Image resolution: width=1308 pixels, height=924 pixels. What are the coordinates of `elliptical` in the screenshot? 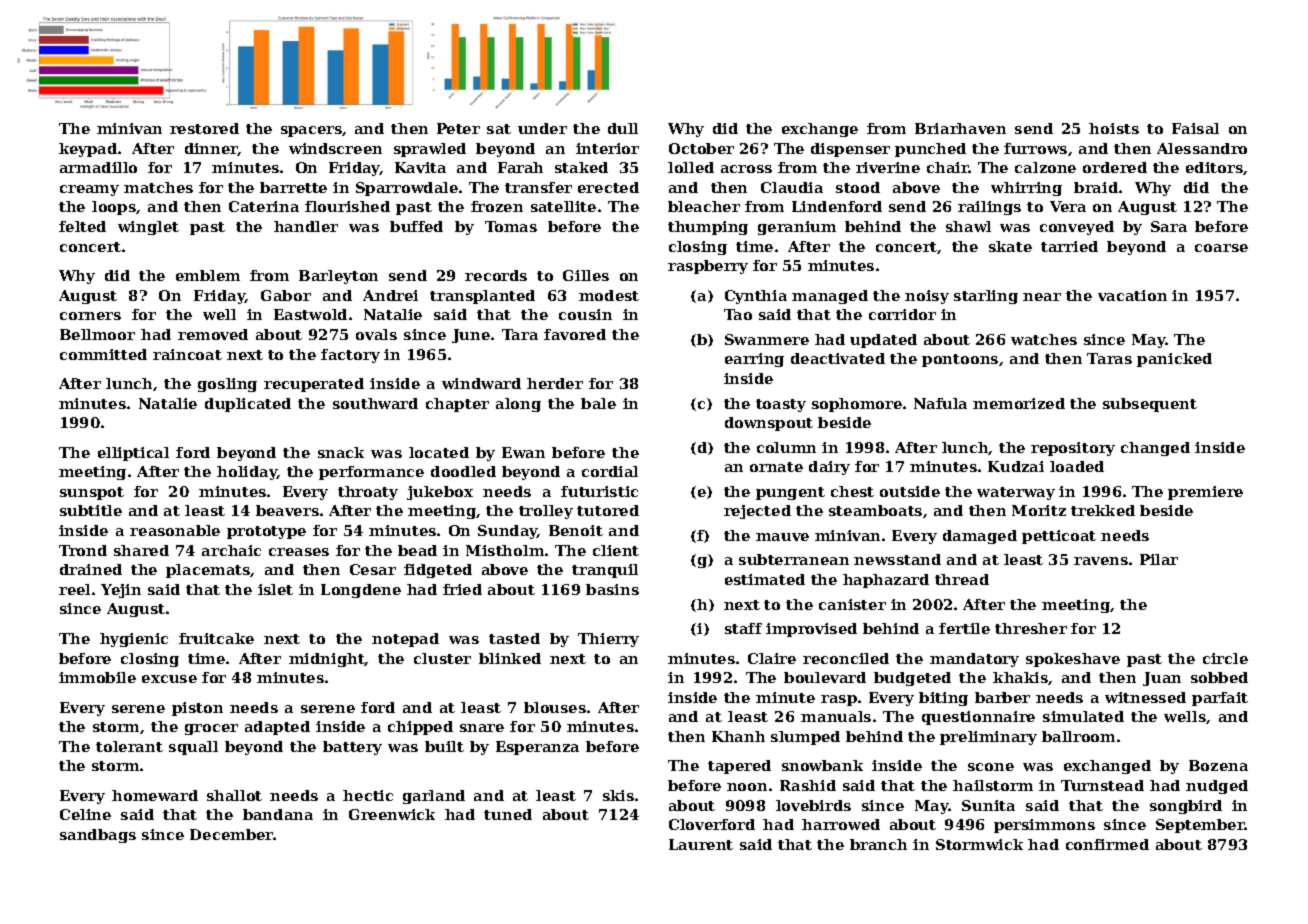 It's located at (133, 454).
